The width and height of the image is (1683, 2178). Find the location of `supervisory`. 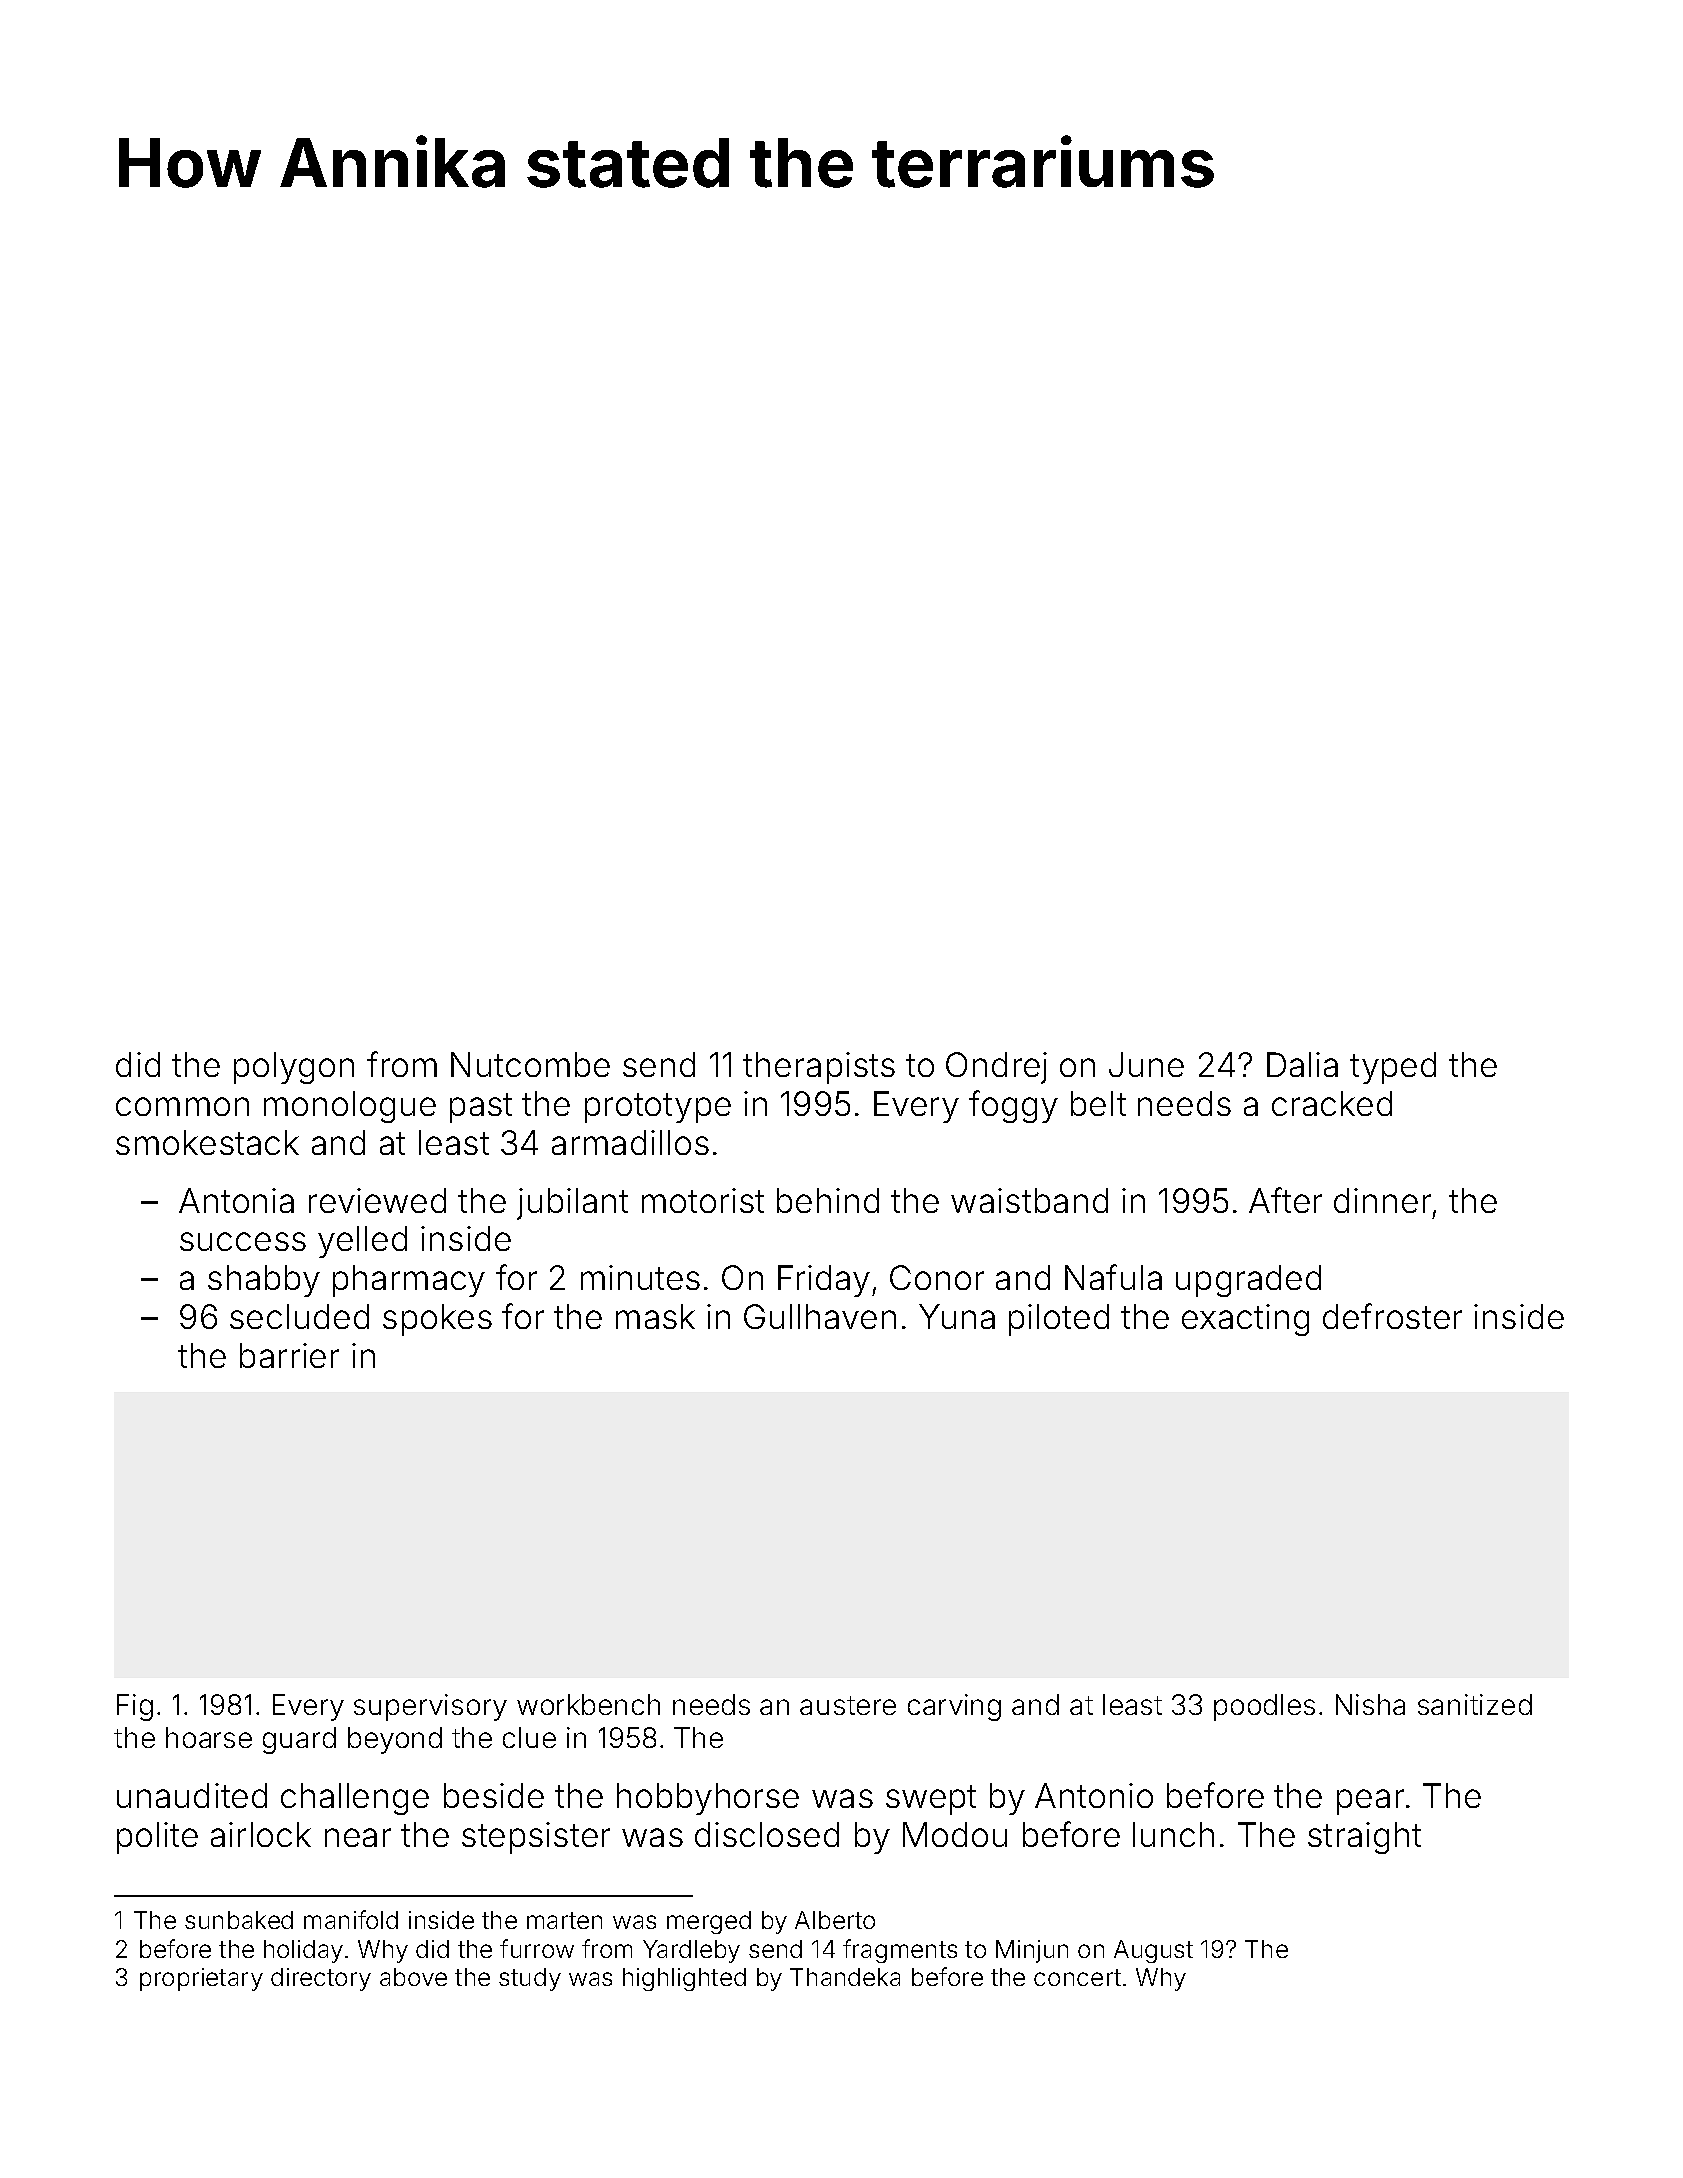

supervisory is located at coordinates (430, 1707).
